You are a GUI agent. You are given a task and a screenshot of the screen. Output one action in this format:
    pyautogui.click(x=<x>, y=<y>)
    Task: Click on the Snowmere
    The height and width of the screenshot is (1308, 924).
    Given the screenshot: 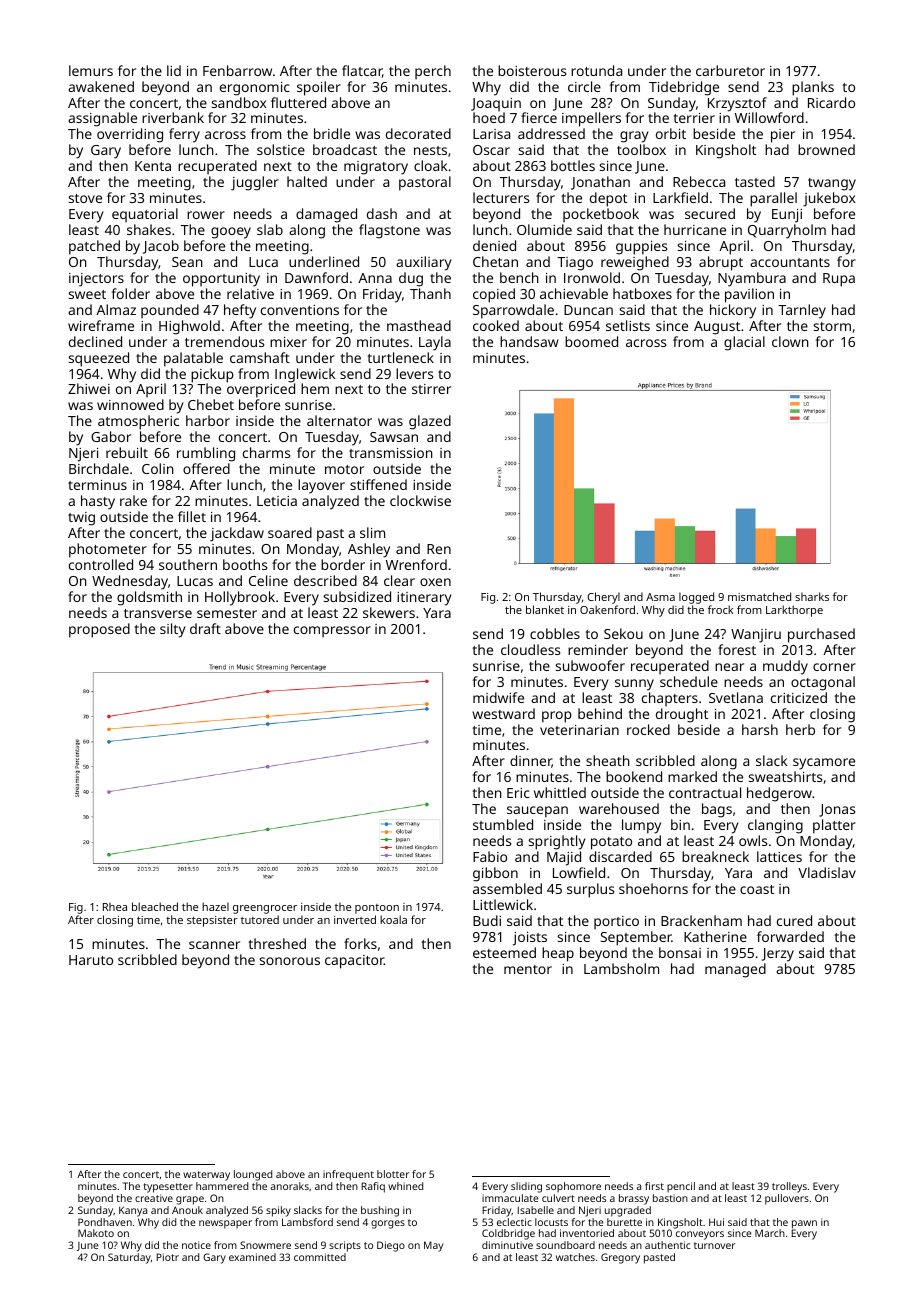 What is the action you would take?
    pyautogui.click(x=265, y=1245)
